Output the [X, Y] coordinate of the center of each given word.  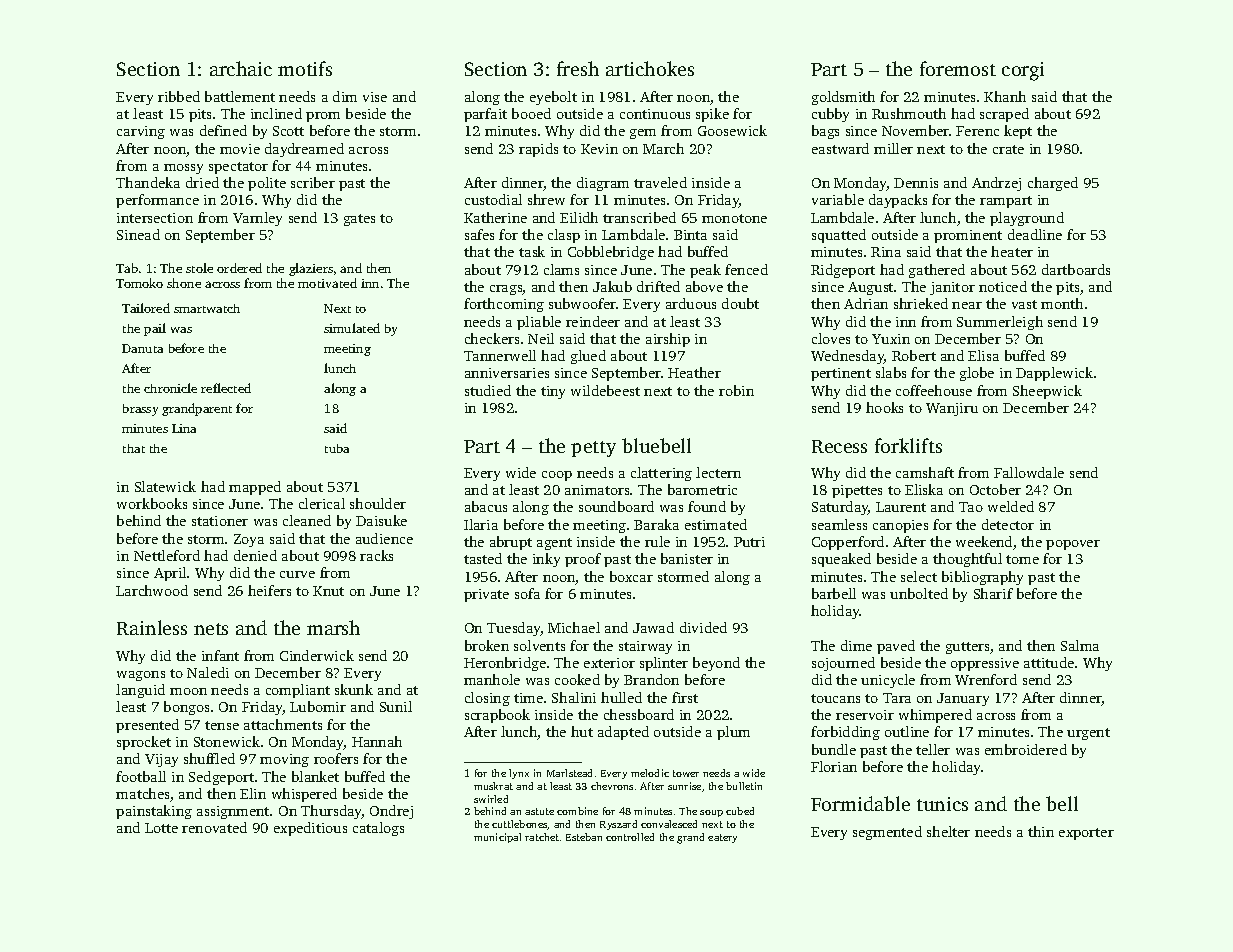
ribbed [179, 96]
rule [657, 541]
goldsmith [843, 98]
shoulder [378, 503]
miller [893, 148]
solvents [539, 645]
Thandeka [148, 182]
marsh [333, 627]
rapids [538, 150]
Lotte [161, 828]
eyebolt [553, 98]
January [963, 699]
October [995, 489]
